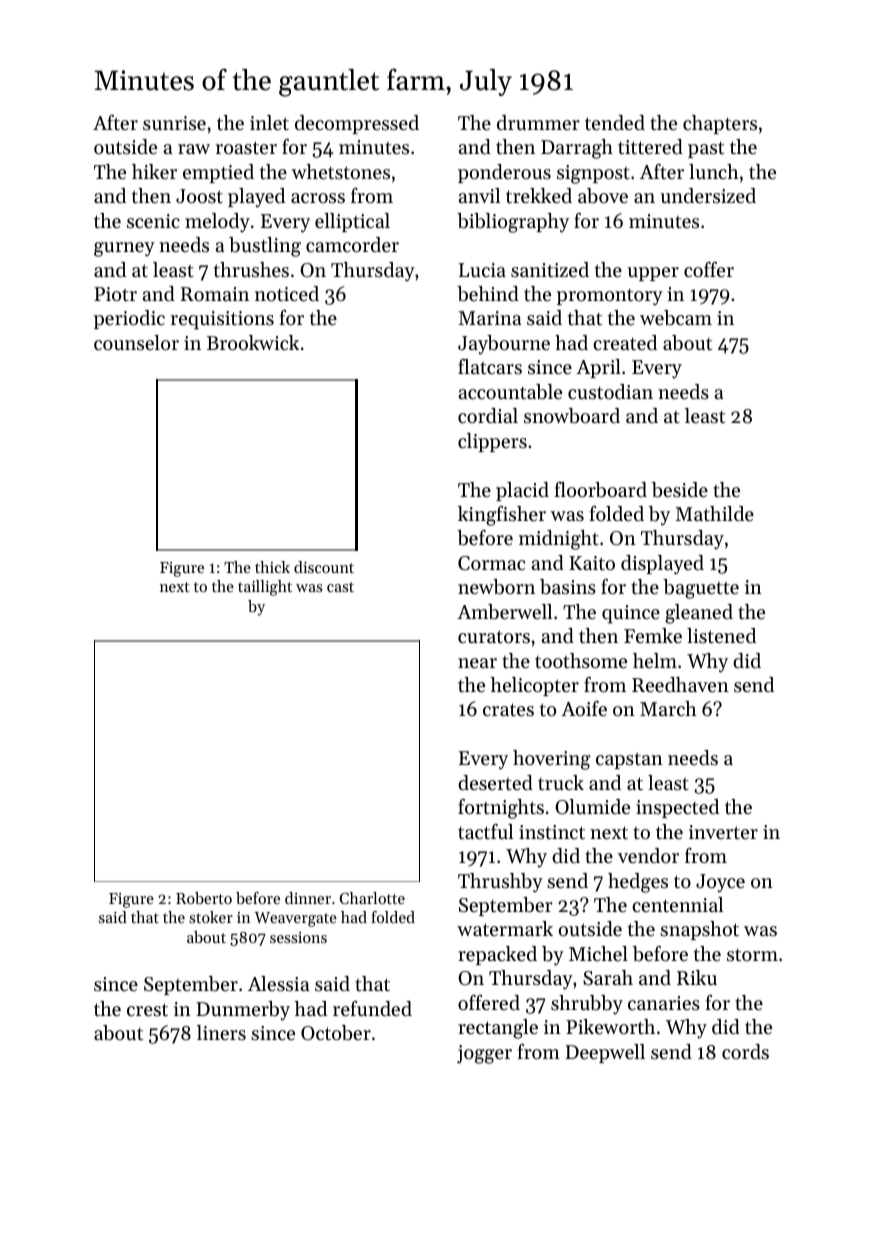 The width and height of the image is (878, 1245). I want to click on above, so click(603, 196).
